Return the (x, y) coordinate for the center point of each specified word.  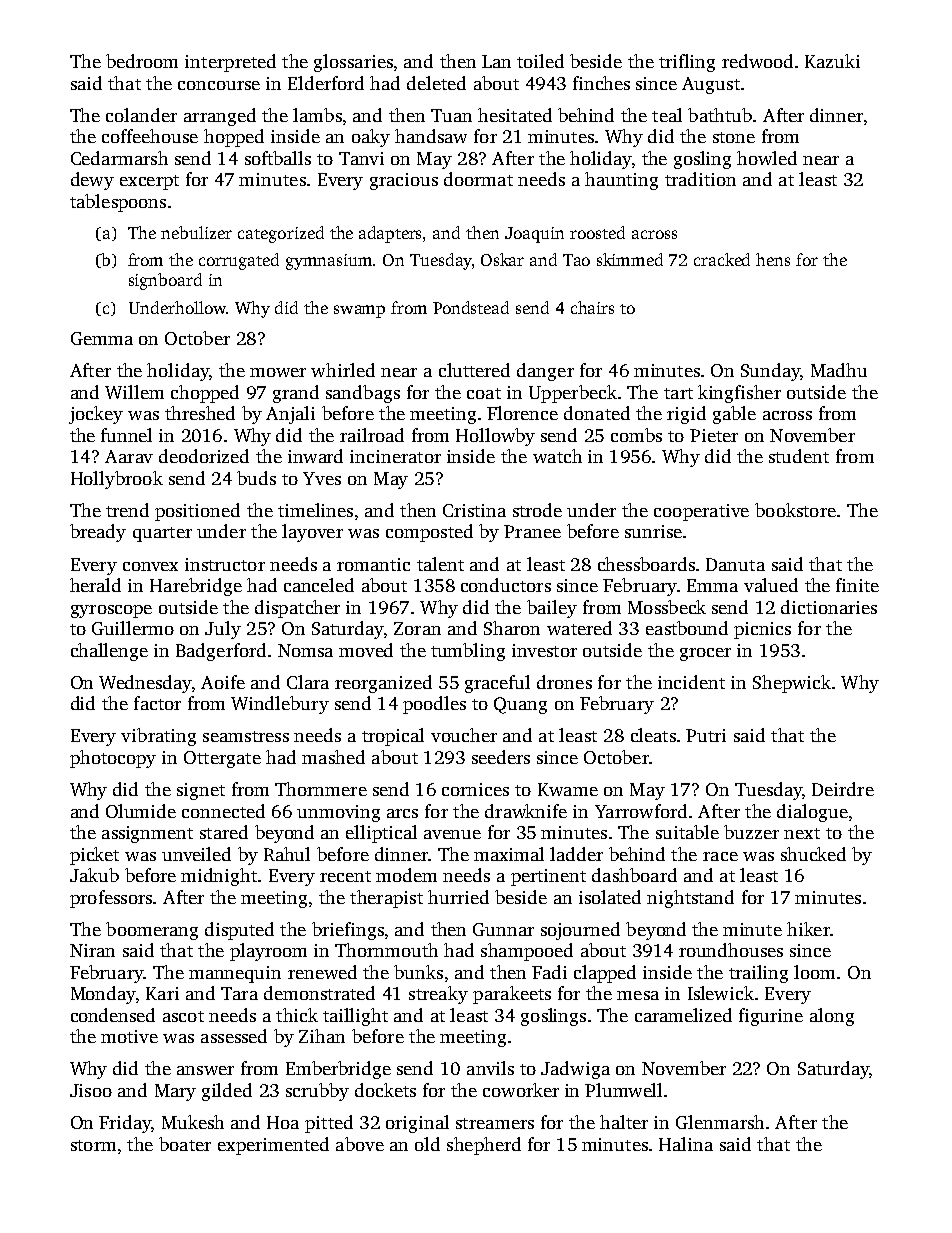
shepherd (484, 1146)
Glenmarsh (720, 1122)
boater (185, 1144)
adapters (390, 234)
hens (773, 259)
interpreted (230, 63)
